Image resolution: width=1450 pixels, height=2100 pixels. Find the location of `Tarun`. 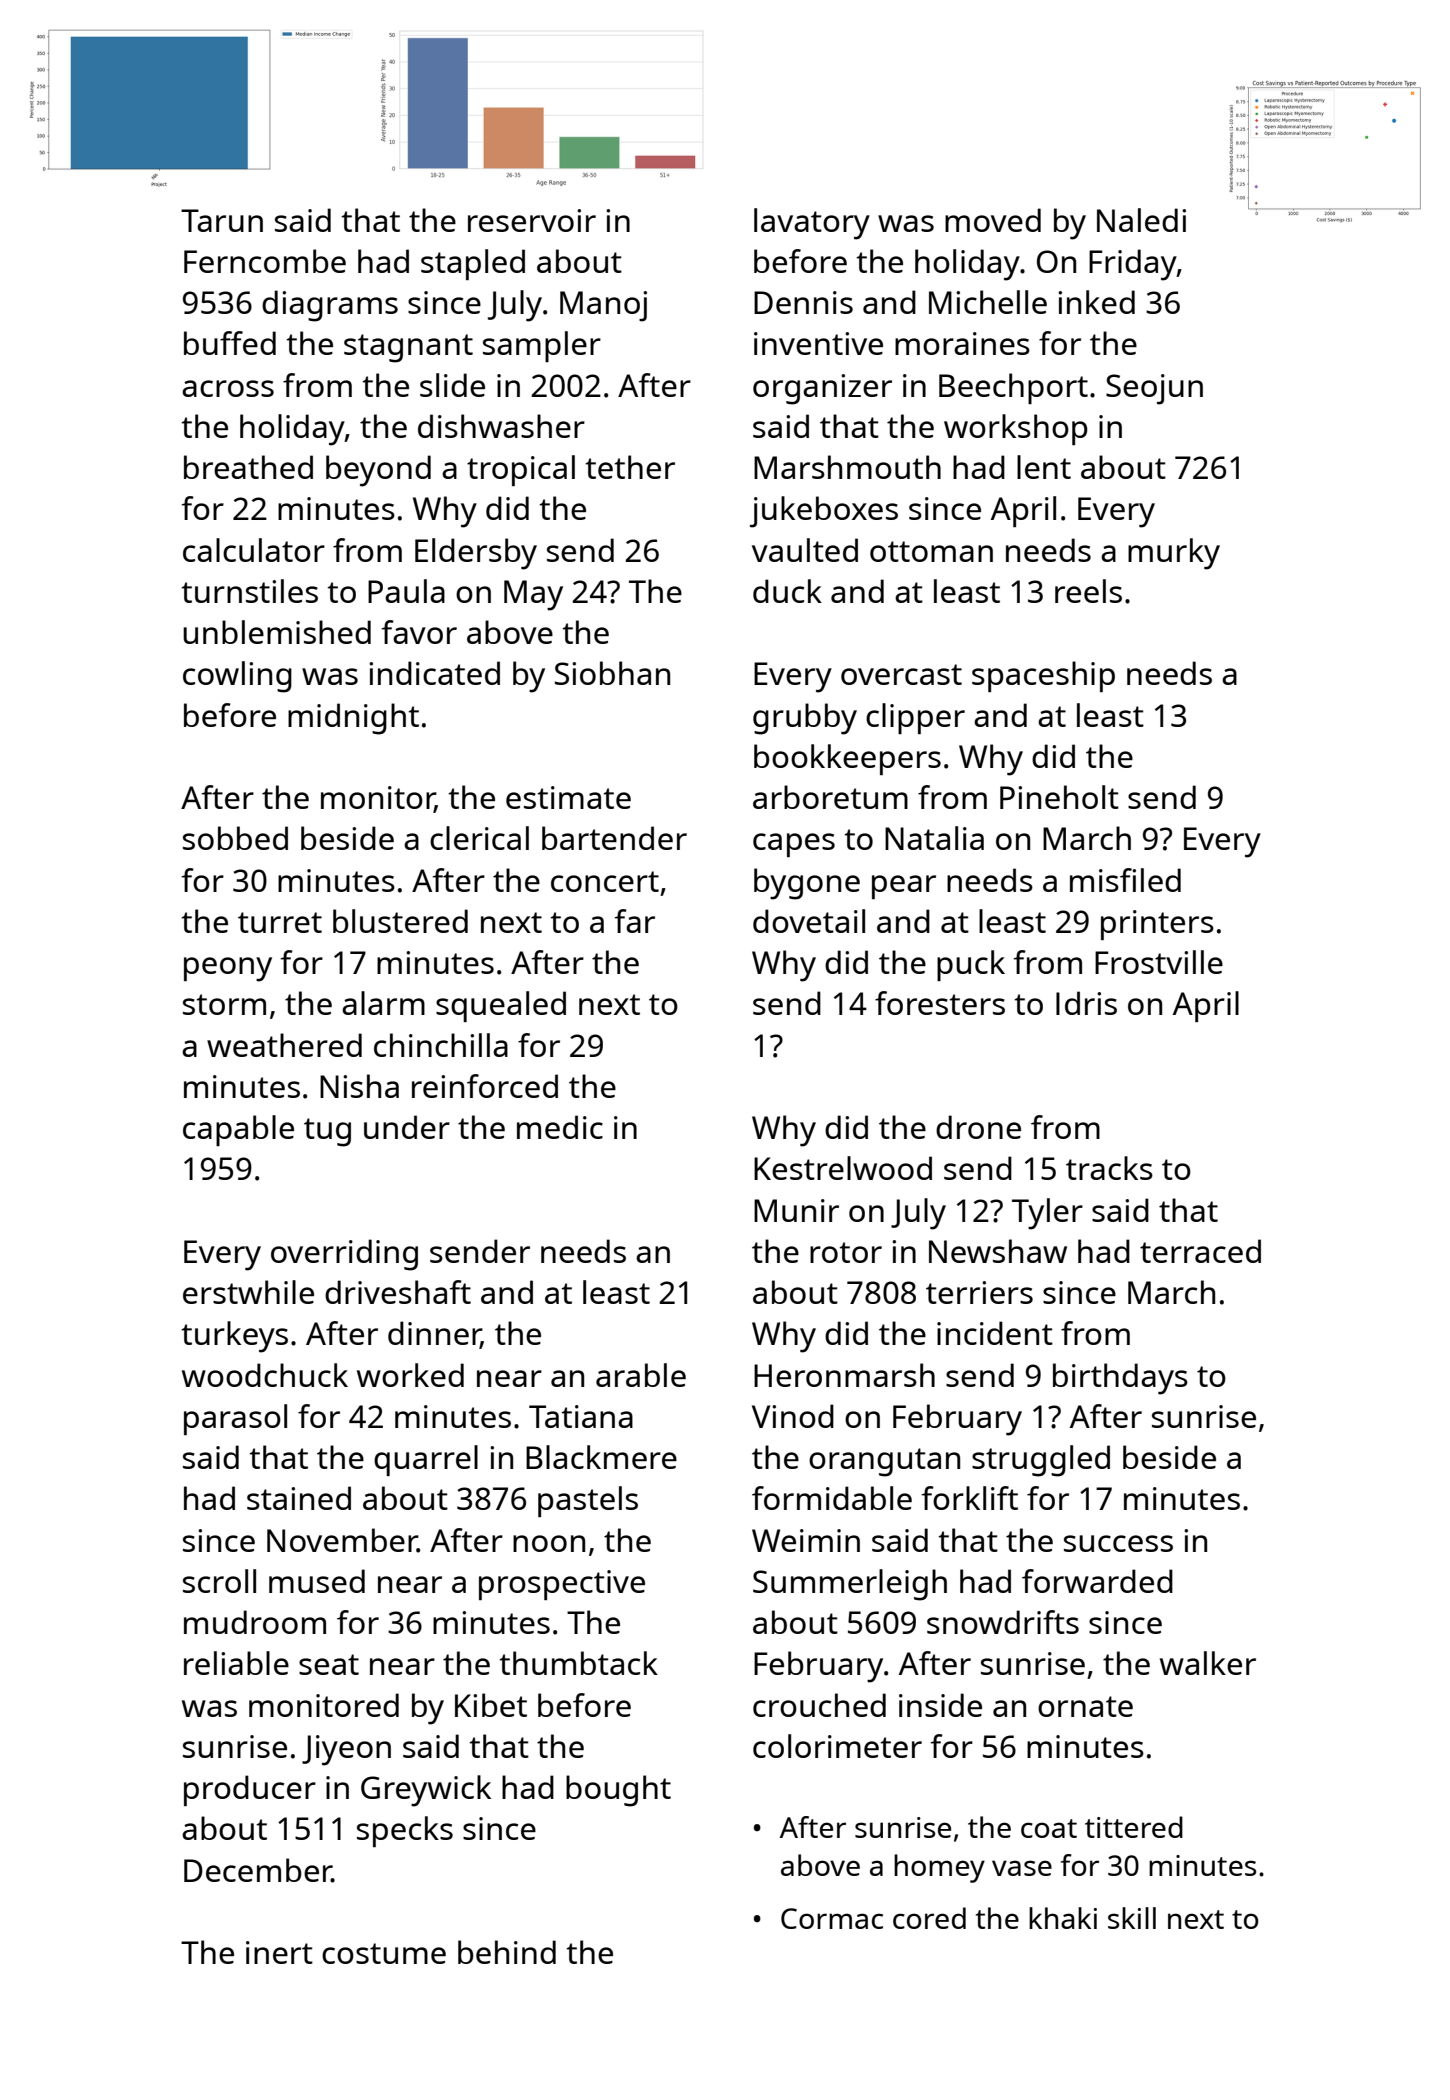

Tarun is located at coordinates (222, 220).
